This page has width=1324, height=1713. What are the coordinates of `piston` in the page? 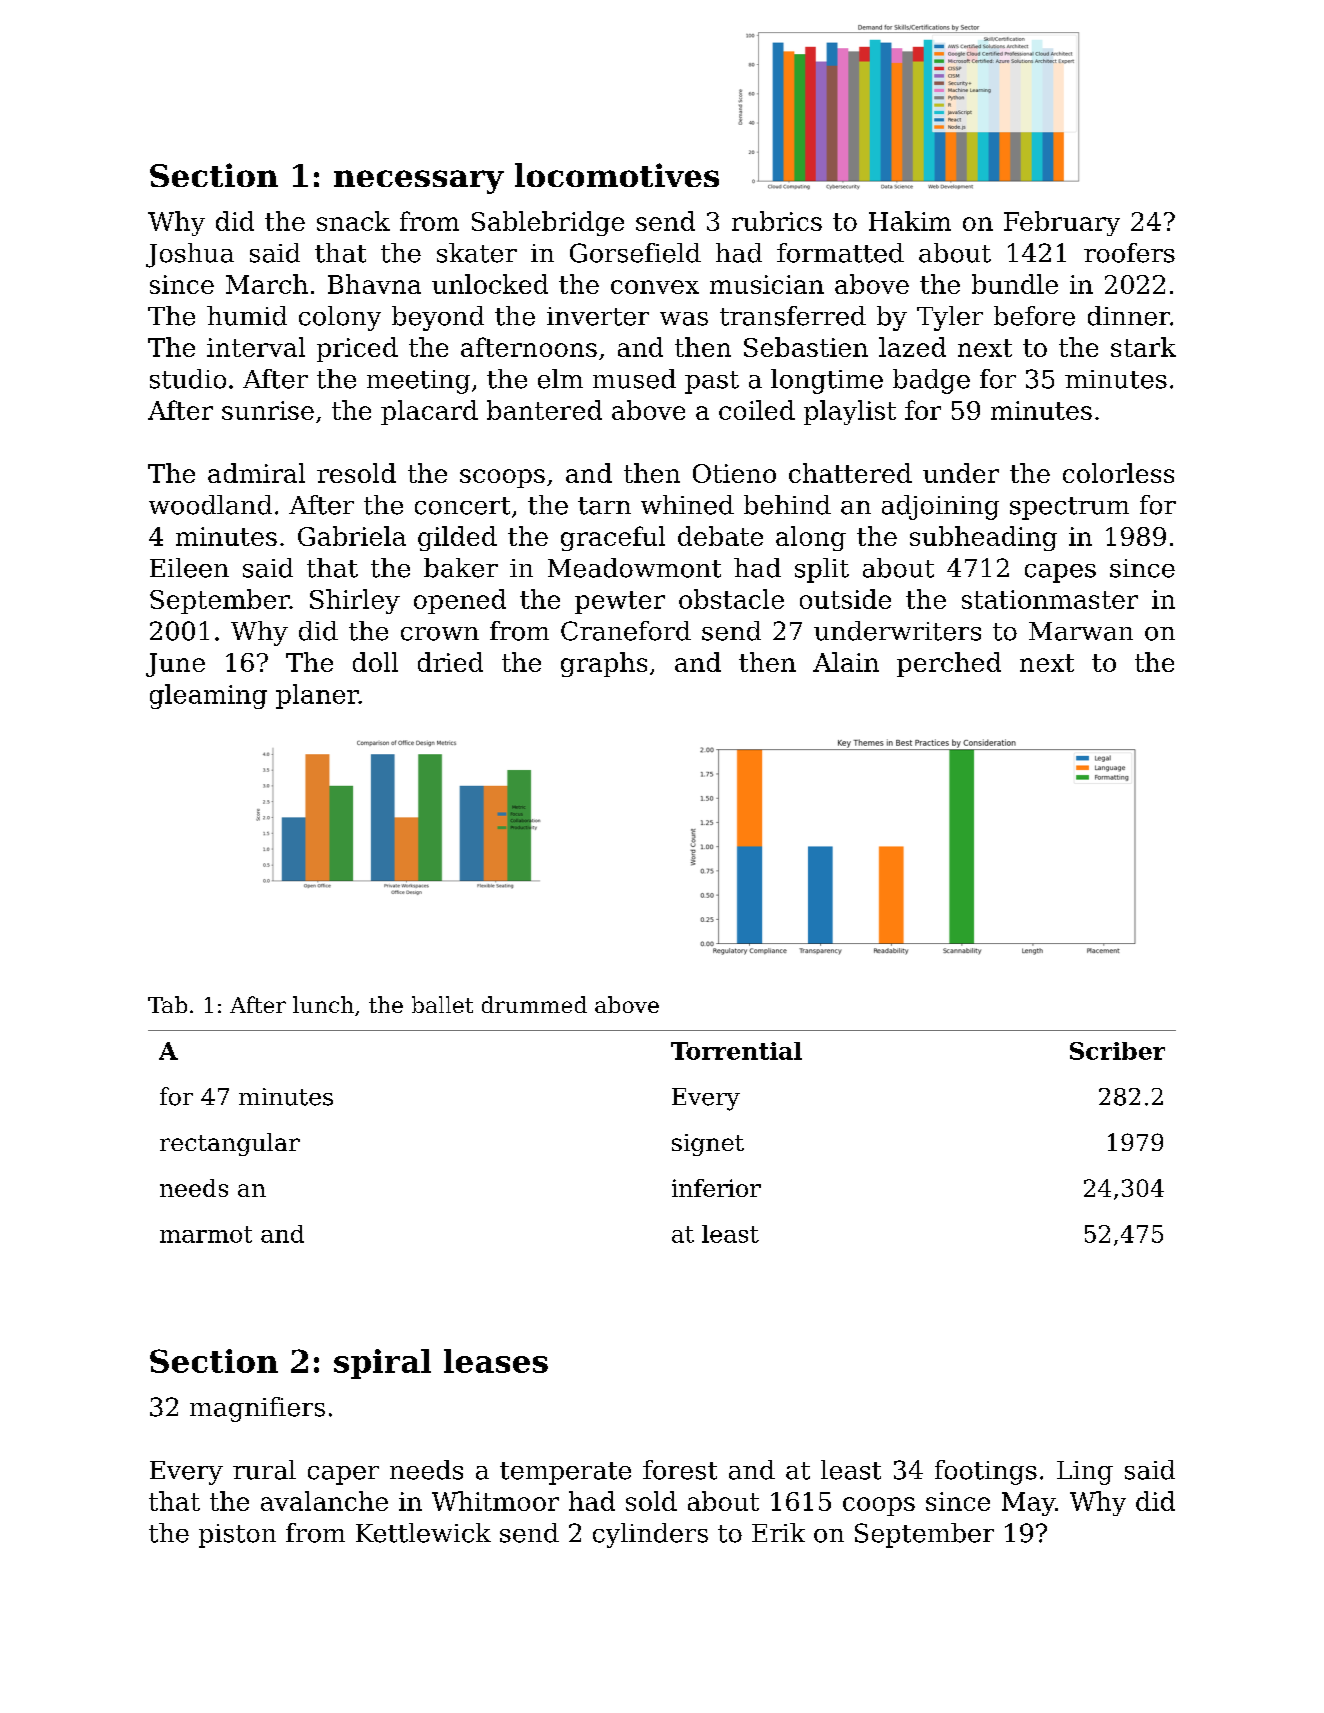 It's located at (237, 1536).
